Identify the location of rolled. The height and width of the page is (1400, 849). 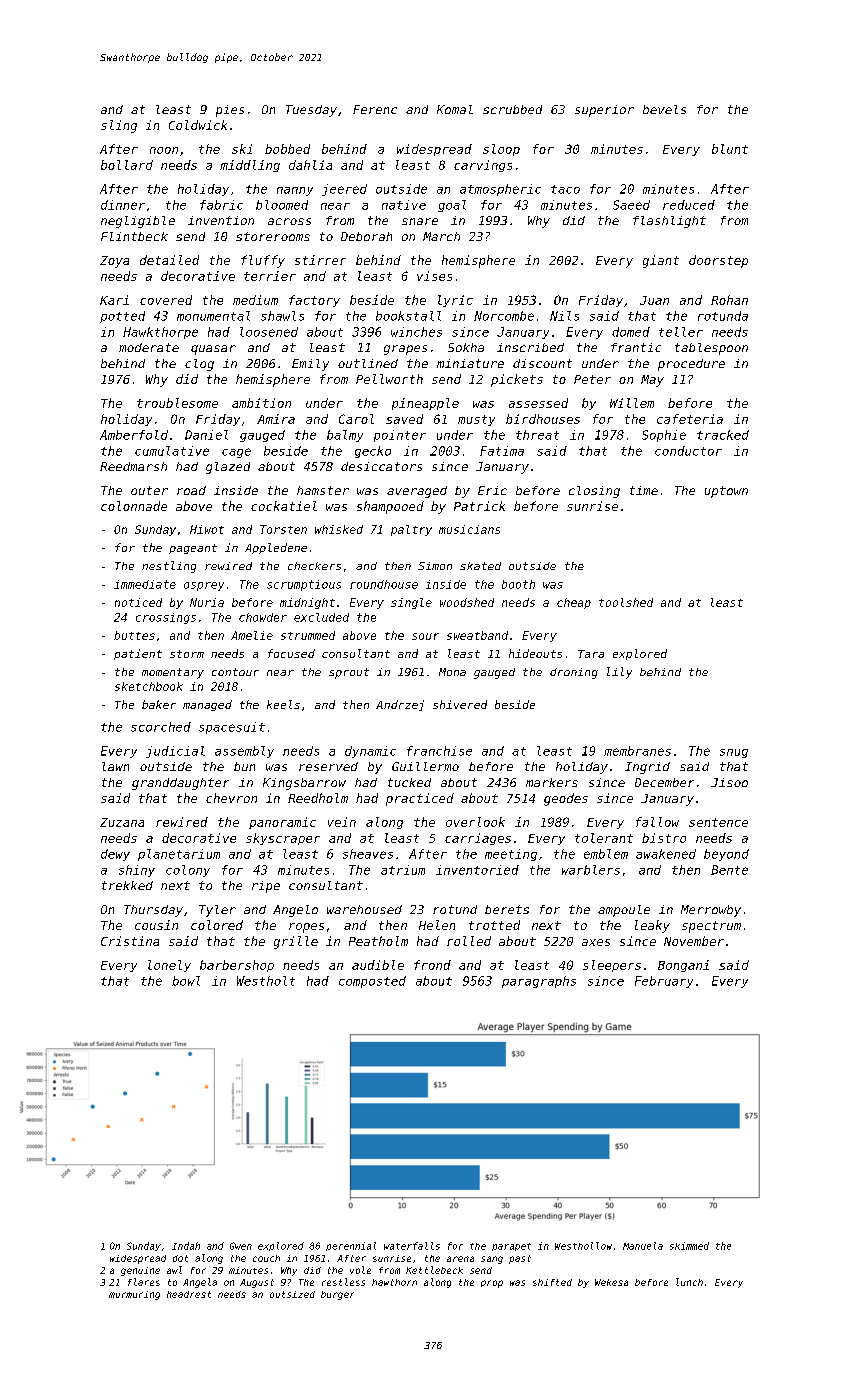
(469, 941).
